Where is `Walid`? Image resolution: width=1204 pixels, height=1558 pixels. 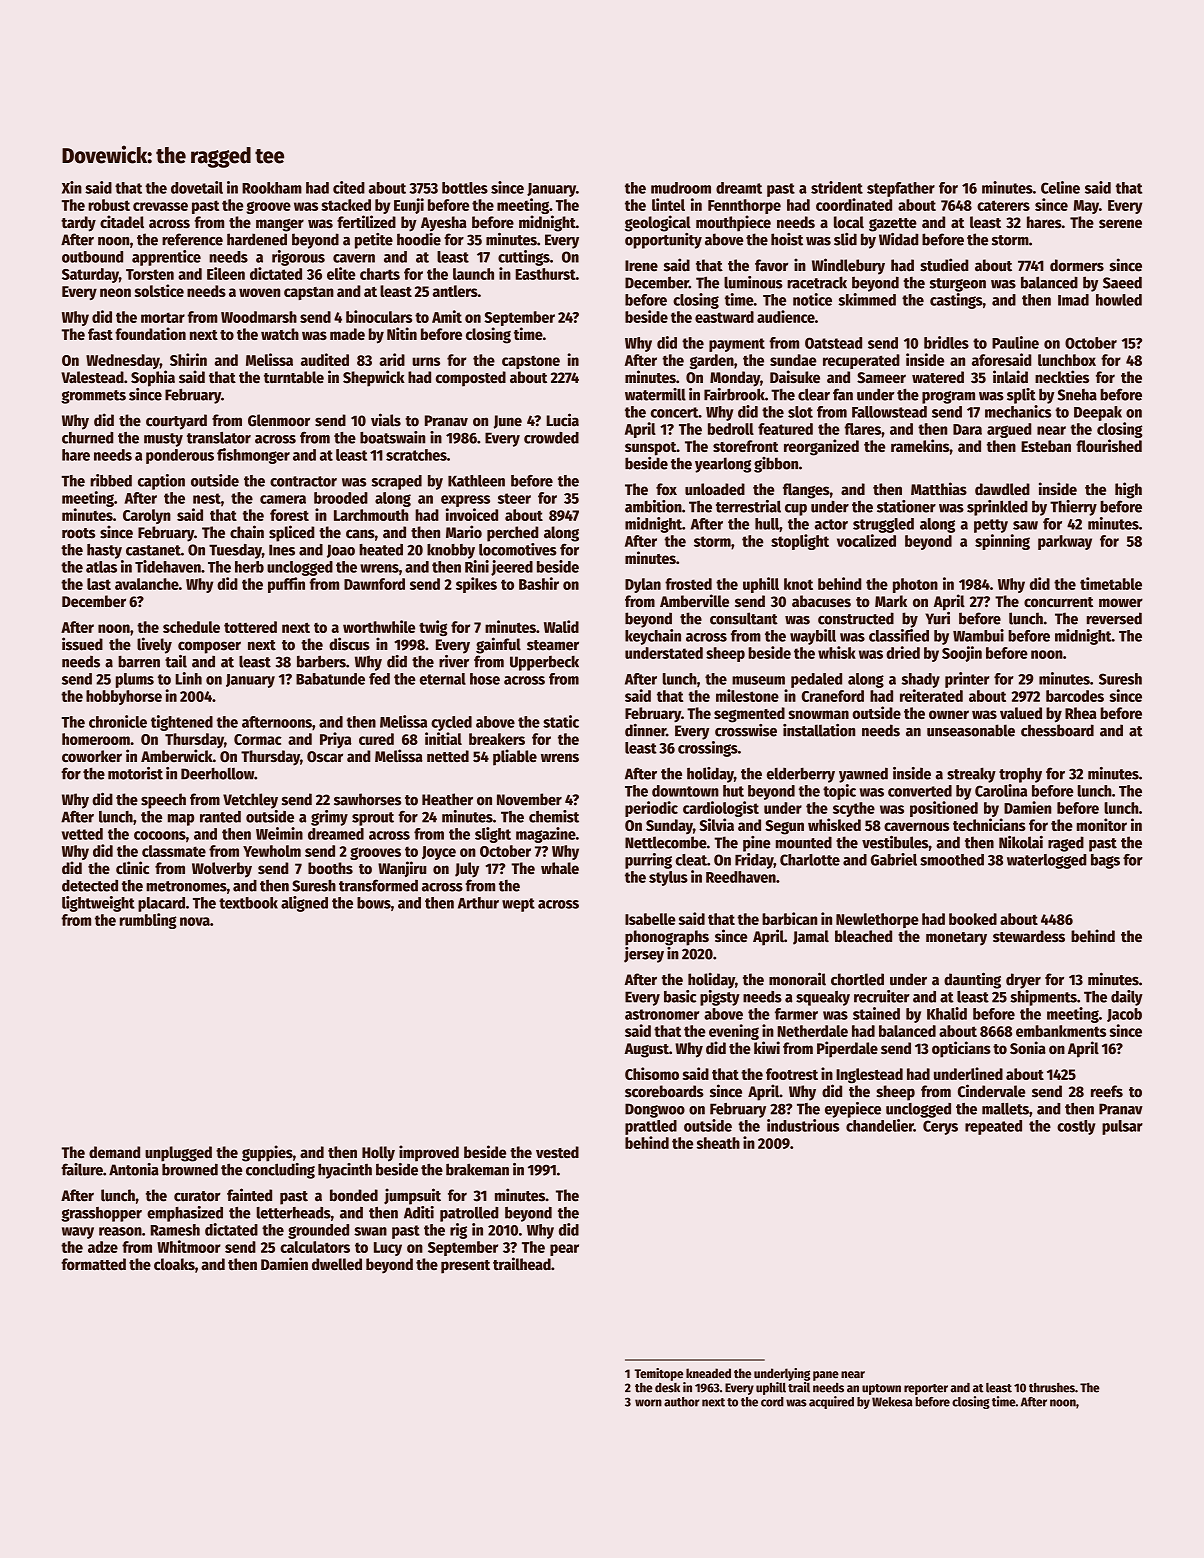 Walid is located at coordinates (561, 626).
